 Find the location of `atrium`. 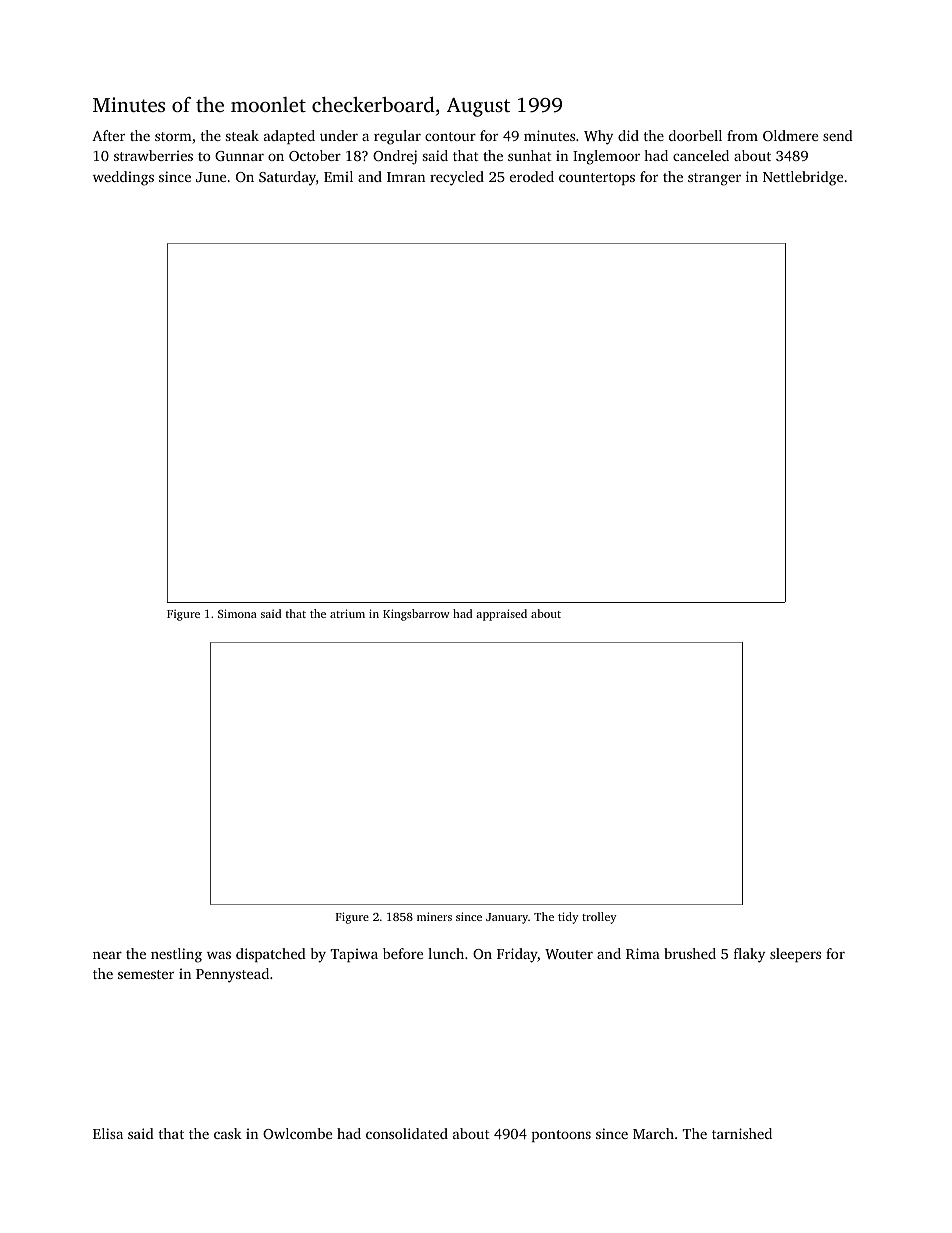

atrium is located at coordinates (347, 613).
